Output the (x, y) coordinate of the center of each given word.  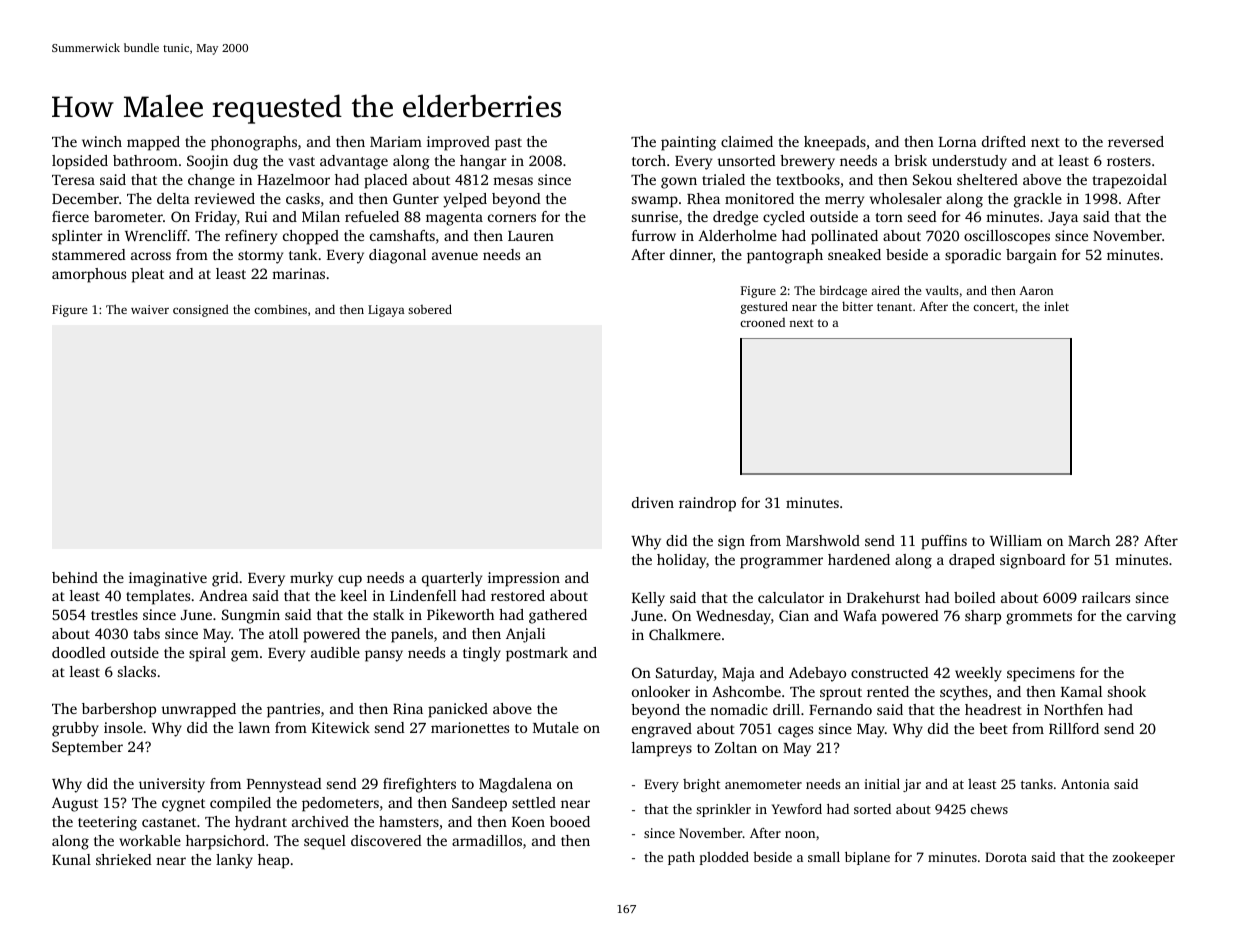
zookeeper (1144, 858)
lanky (234, 861)
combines (280, 309)
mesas (513, 181)
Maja (738, 674)
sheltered (987, 179)
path (681, 858)
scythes (964, 693)
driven (653, 502)
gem (245, 656)
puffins (944, 542)
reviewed (225, 198)
